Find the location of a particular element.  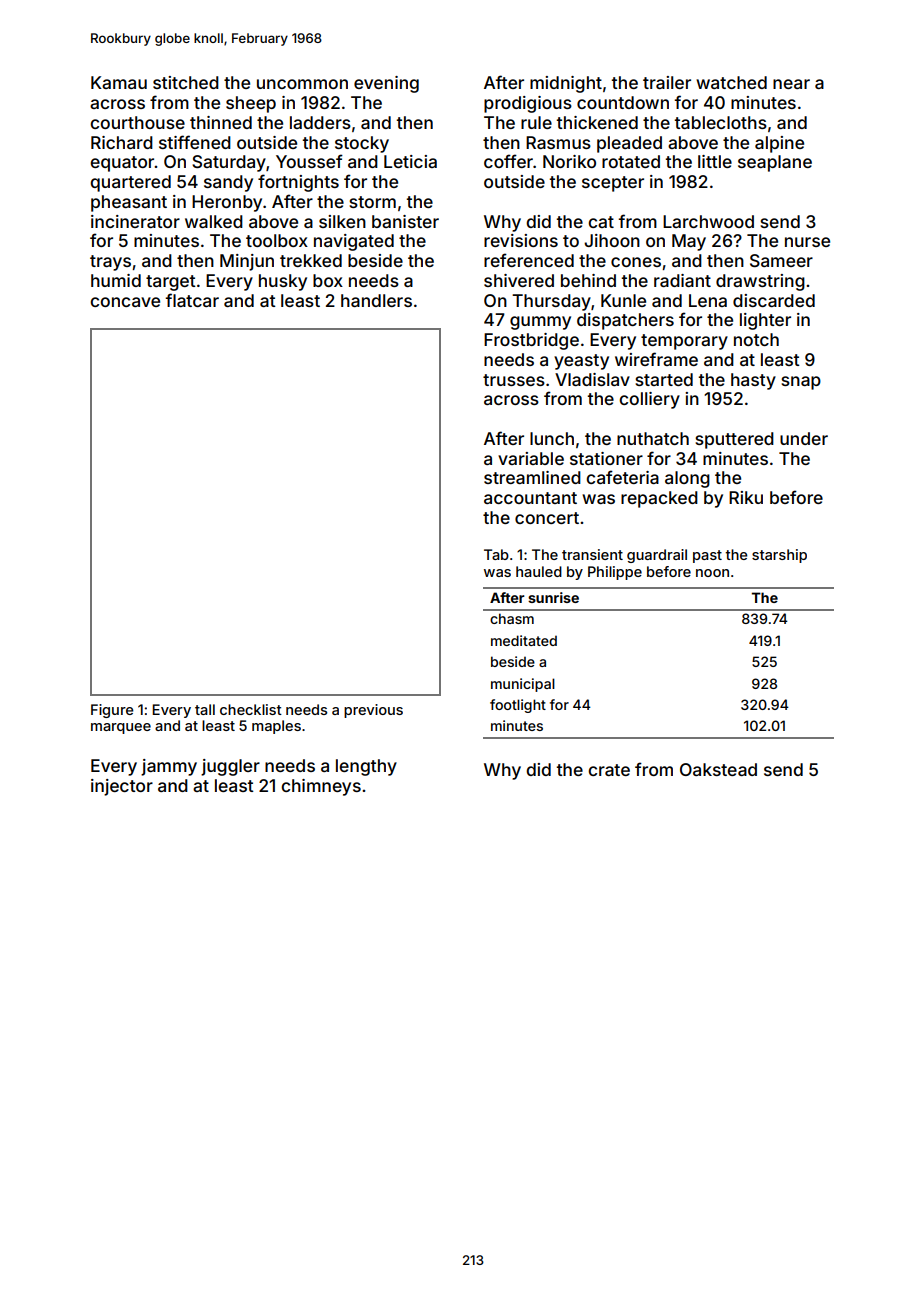

streamlined is located at coordinates (532, 477).
